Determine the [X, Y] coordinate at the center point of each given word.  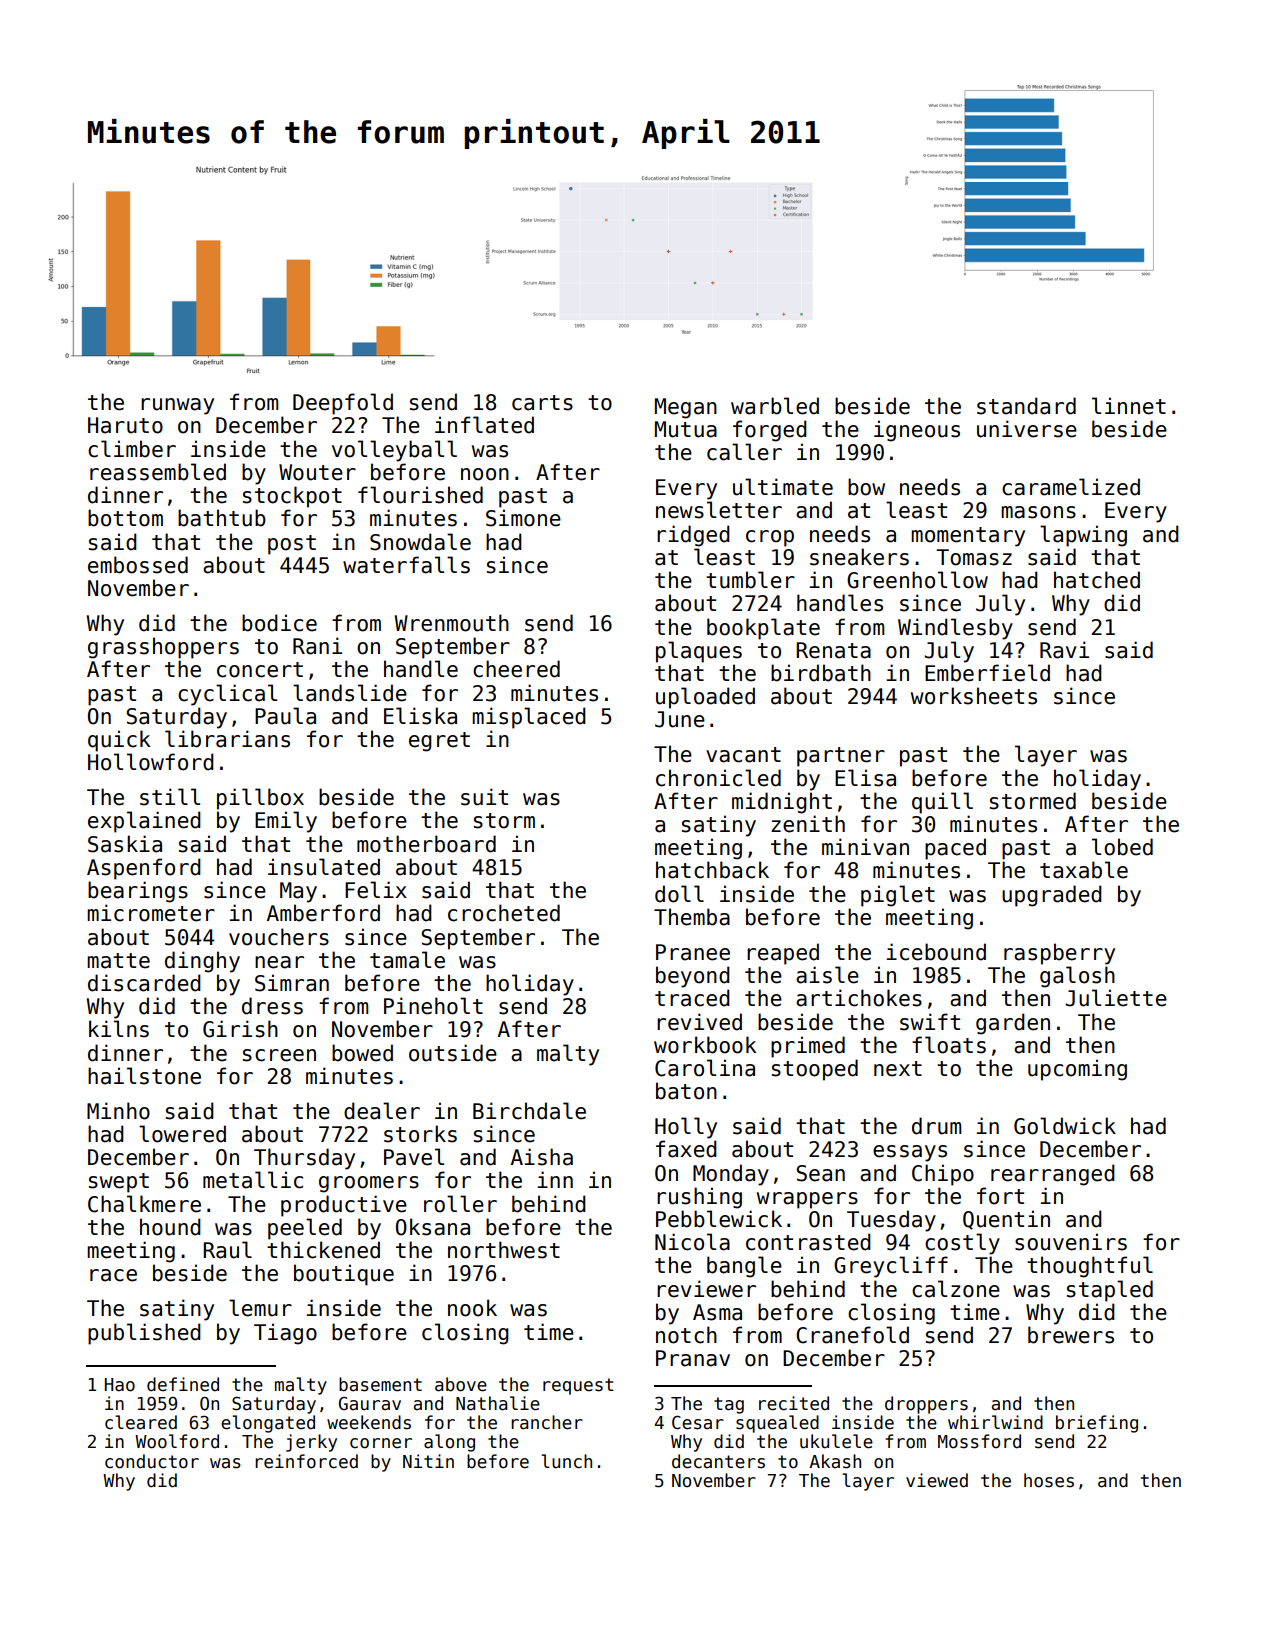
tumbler [750, 580]
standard [1026, 406]
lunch [566, 1461]
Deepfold [343, 404]
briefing [1097, 1424]
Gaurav [370, 1404]
